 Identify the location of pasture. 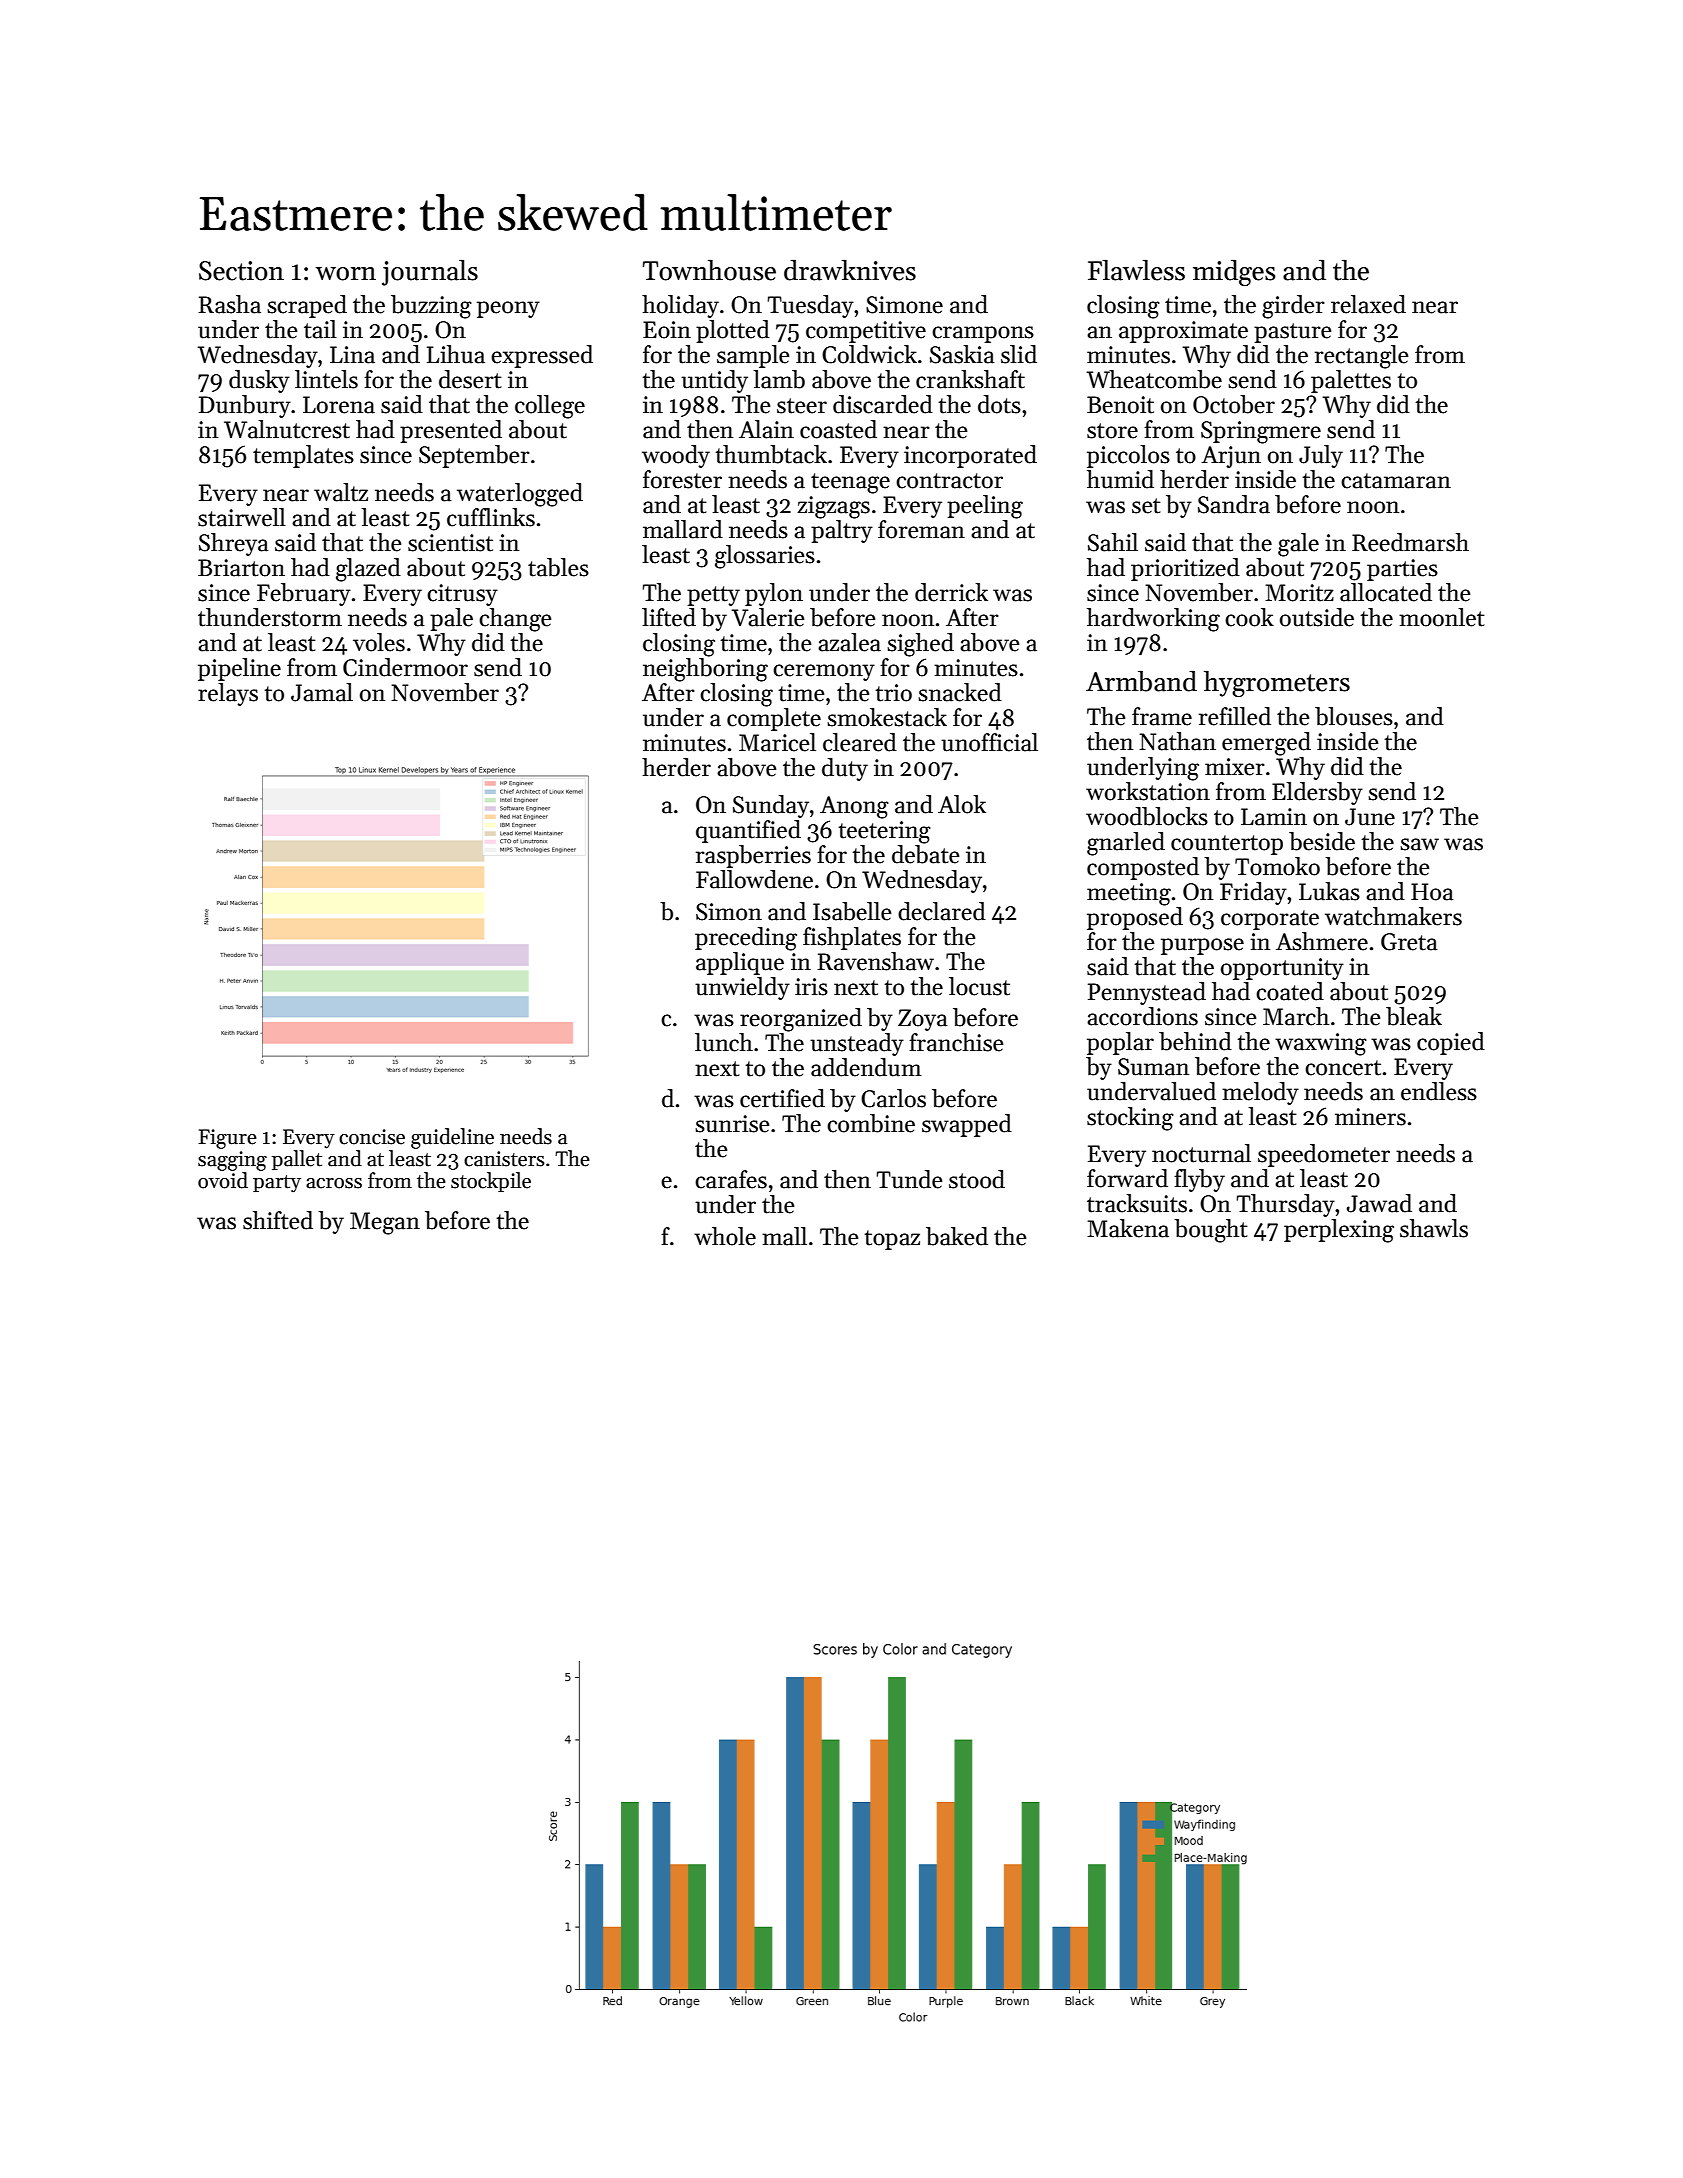
(1293, 333).
